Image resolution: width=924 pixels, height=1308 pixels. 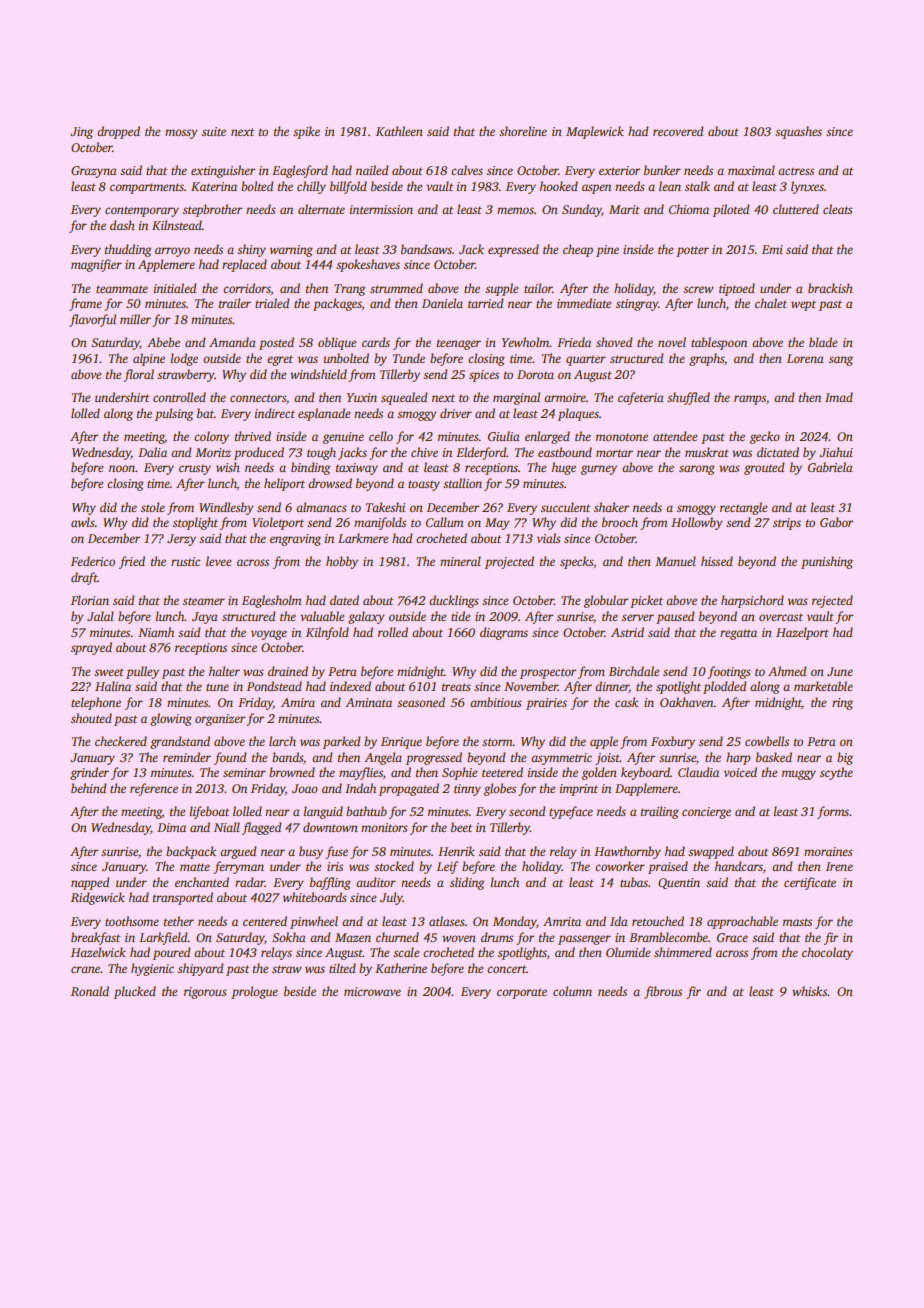 What do you see at coordinates (397, 937) in the screenshot?
I see `churned` at bounding box center [397, 937].
